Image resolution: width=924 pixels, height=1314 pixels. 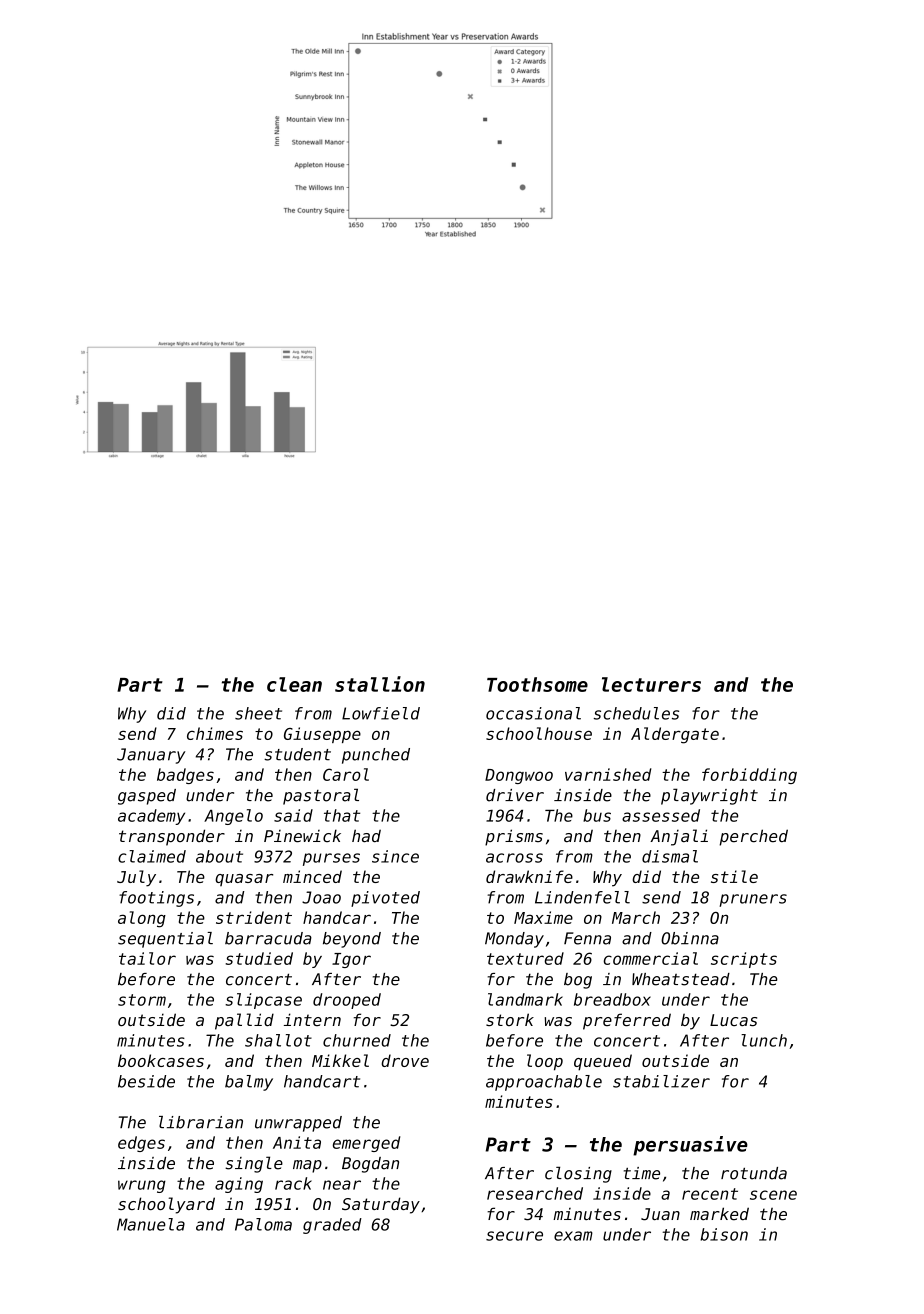 What do you see at coordinates (514, 1236) in the screenshot?
I see `secure` at bounding box center [514, 1236].
